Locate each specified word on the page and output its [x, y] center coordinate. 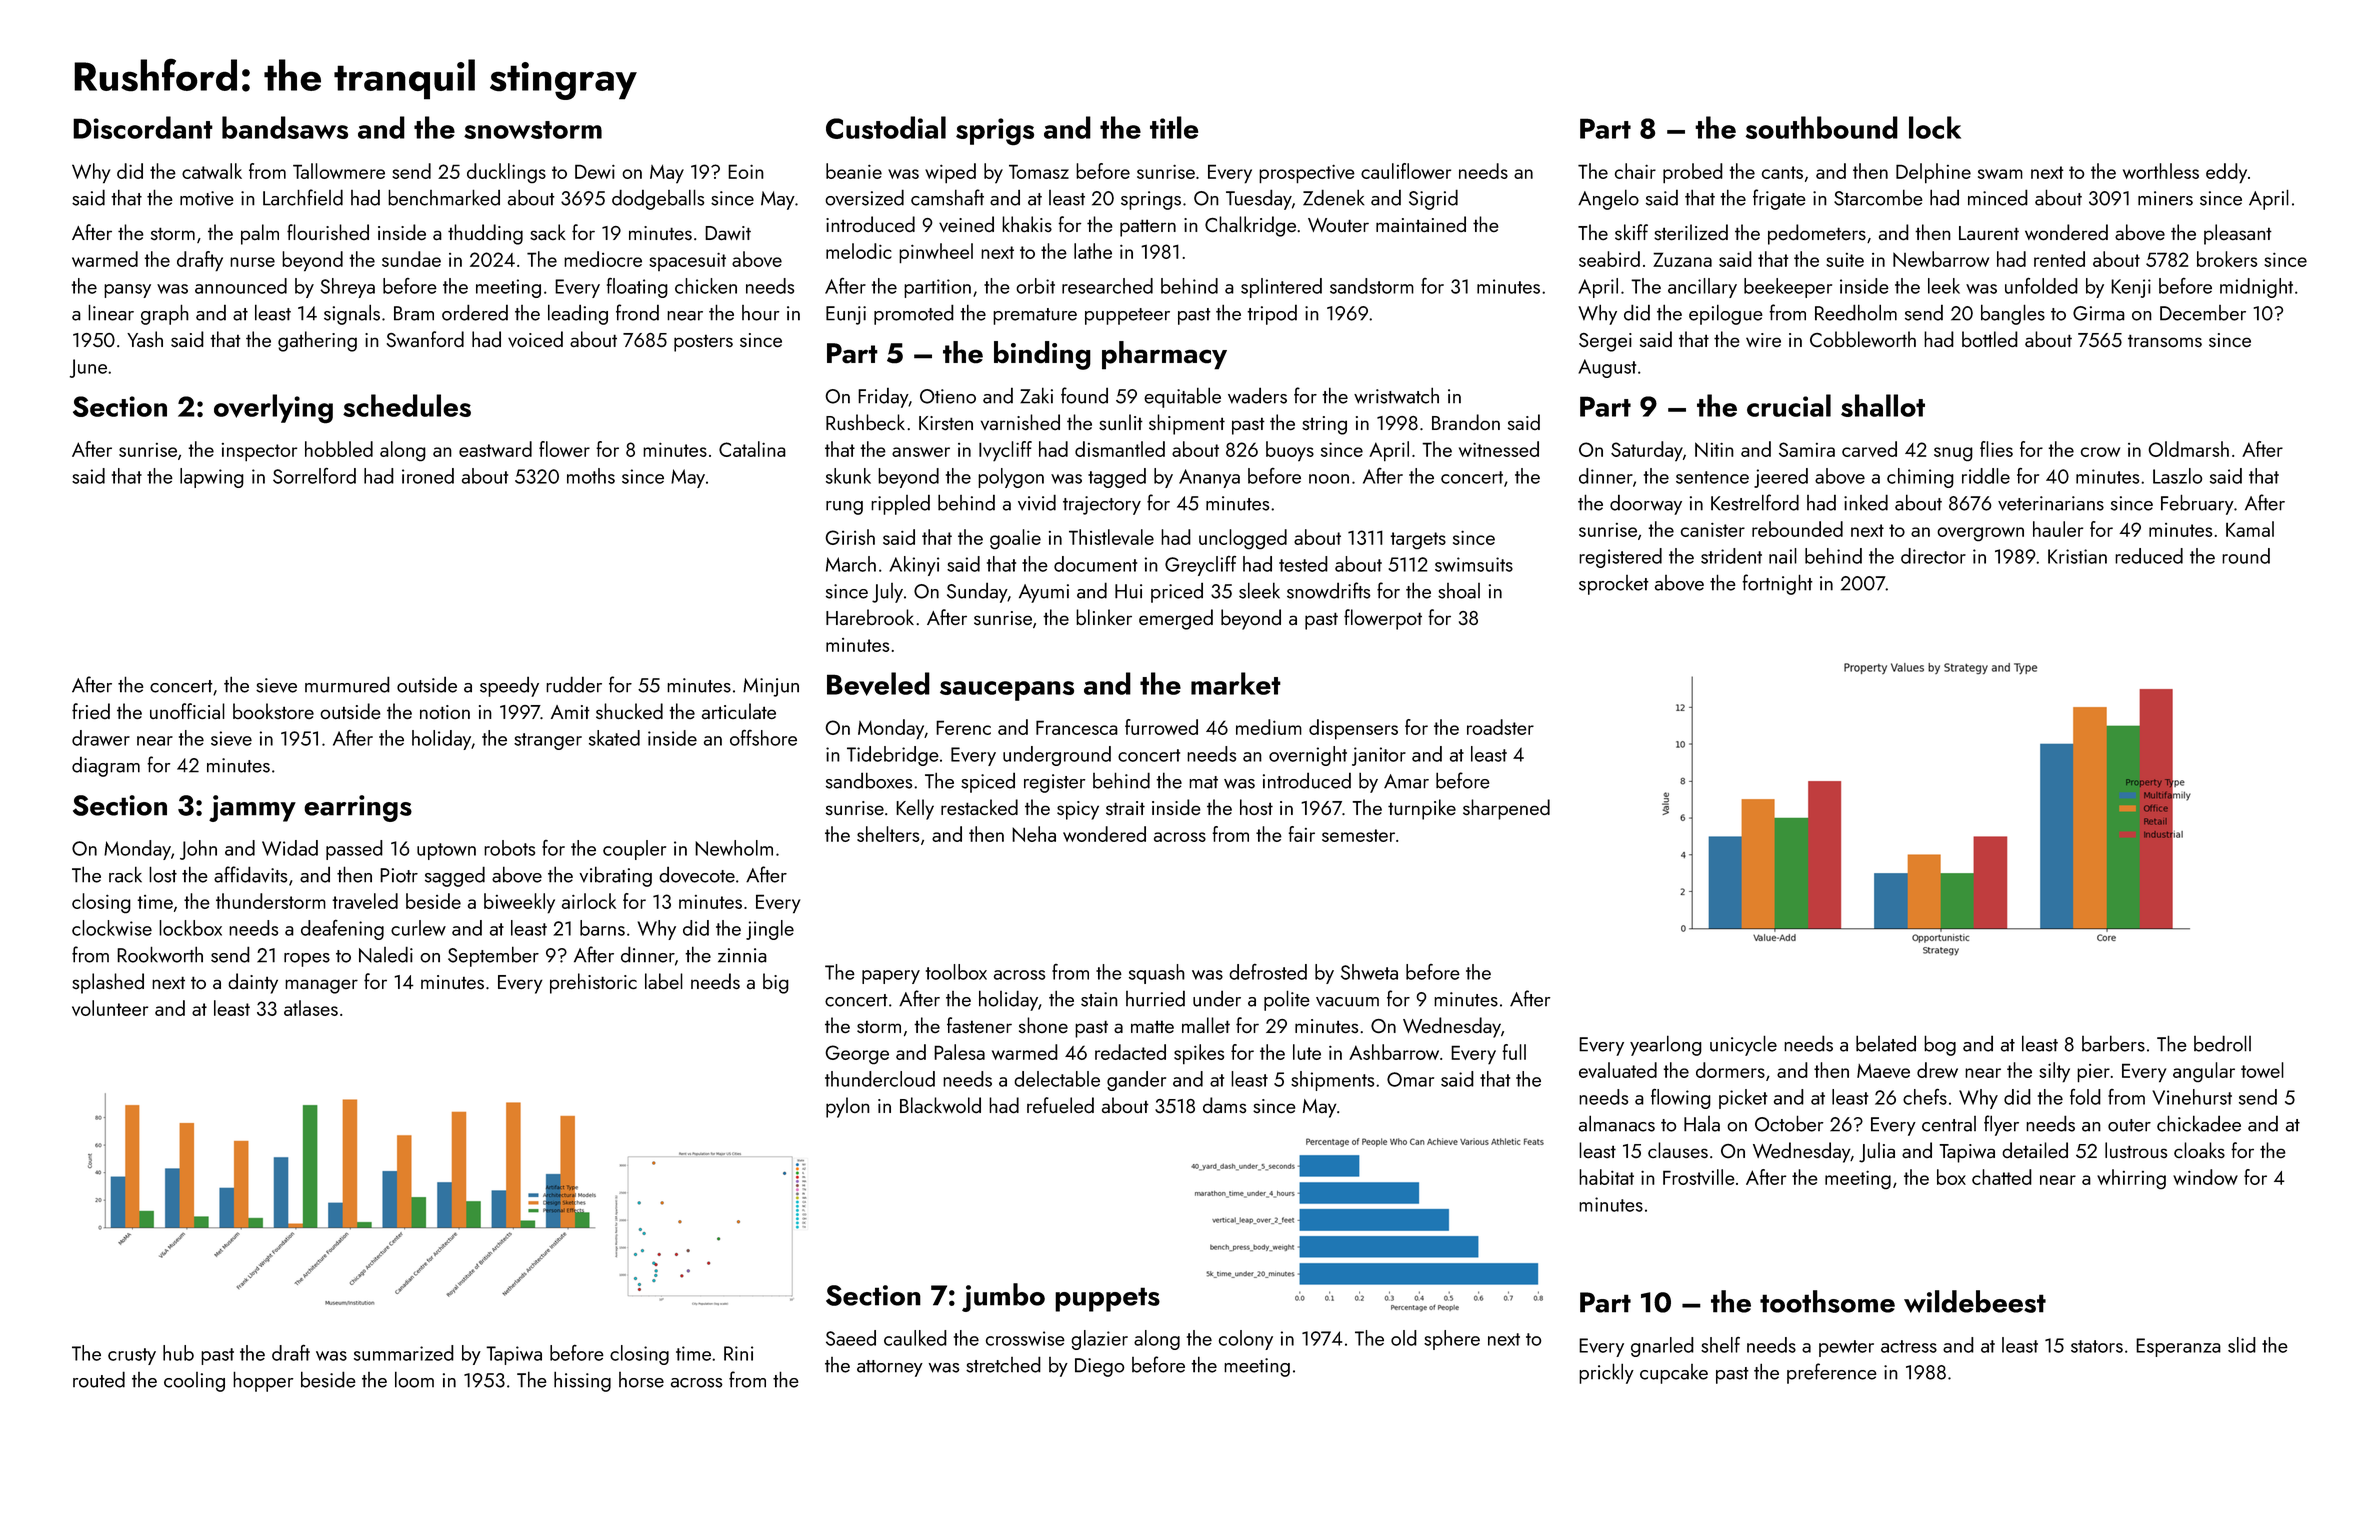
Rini [738, 1353]
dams [1224, 1105]
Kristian [2077, 556]
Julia [1877, 1152]
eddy [2226, 173]
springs [1151, 200]
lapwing [212, 478]
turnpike [1422, 809]
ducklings [506, 173]
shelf [1720, 1345]
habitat [1606, 1177]
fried [91, 711]
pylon [847, 1107]
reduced [2149, 556]
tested [1303, 564]
